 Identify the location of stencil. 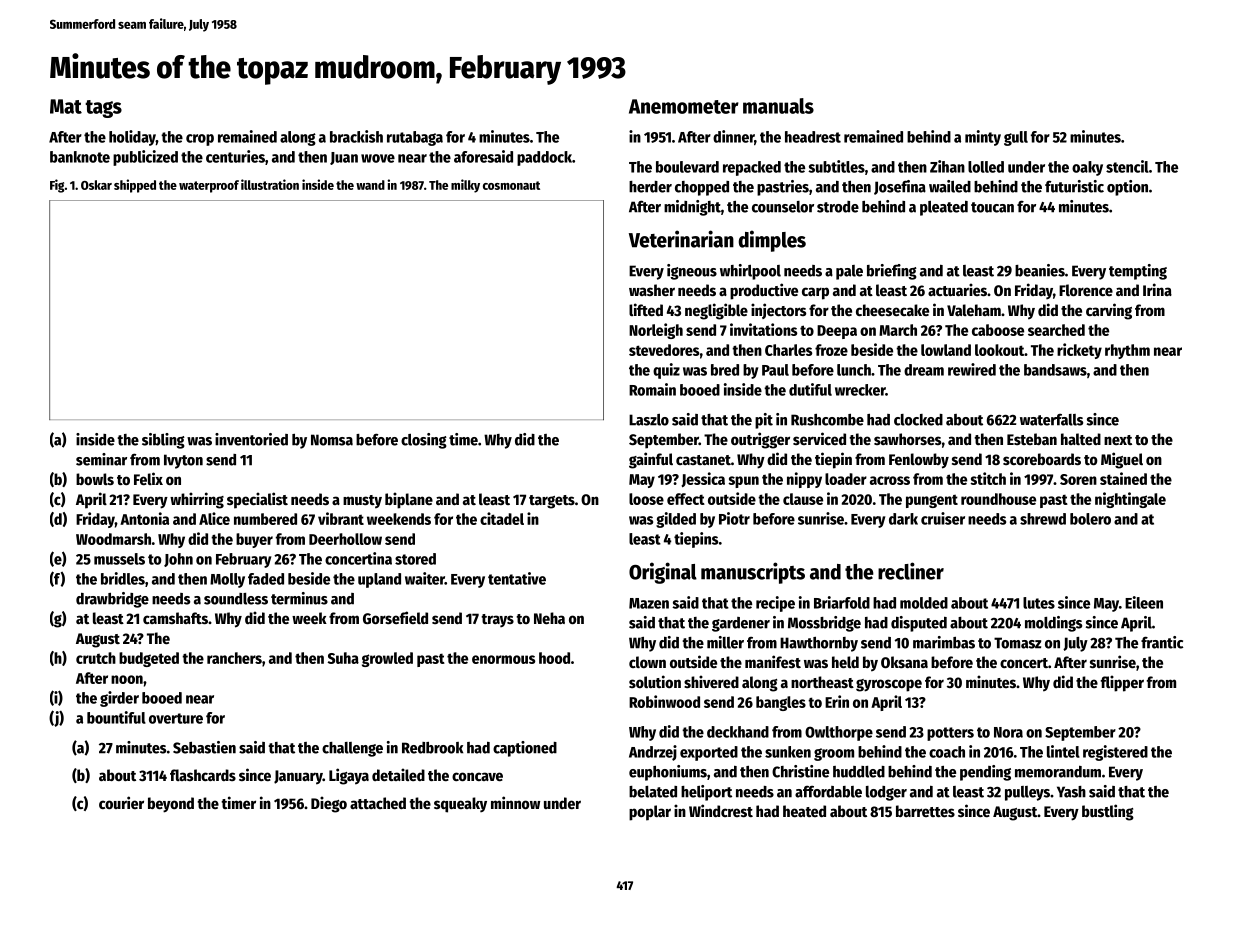
(1127, 166).
